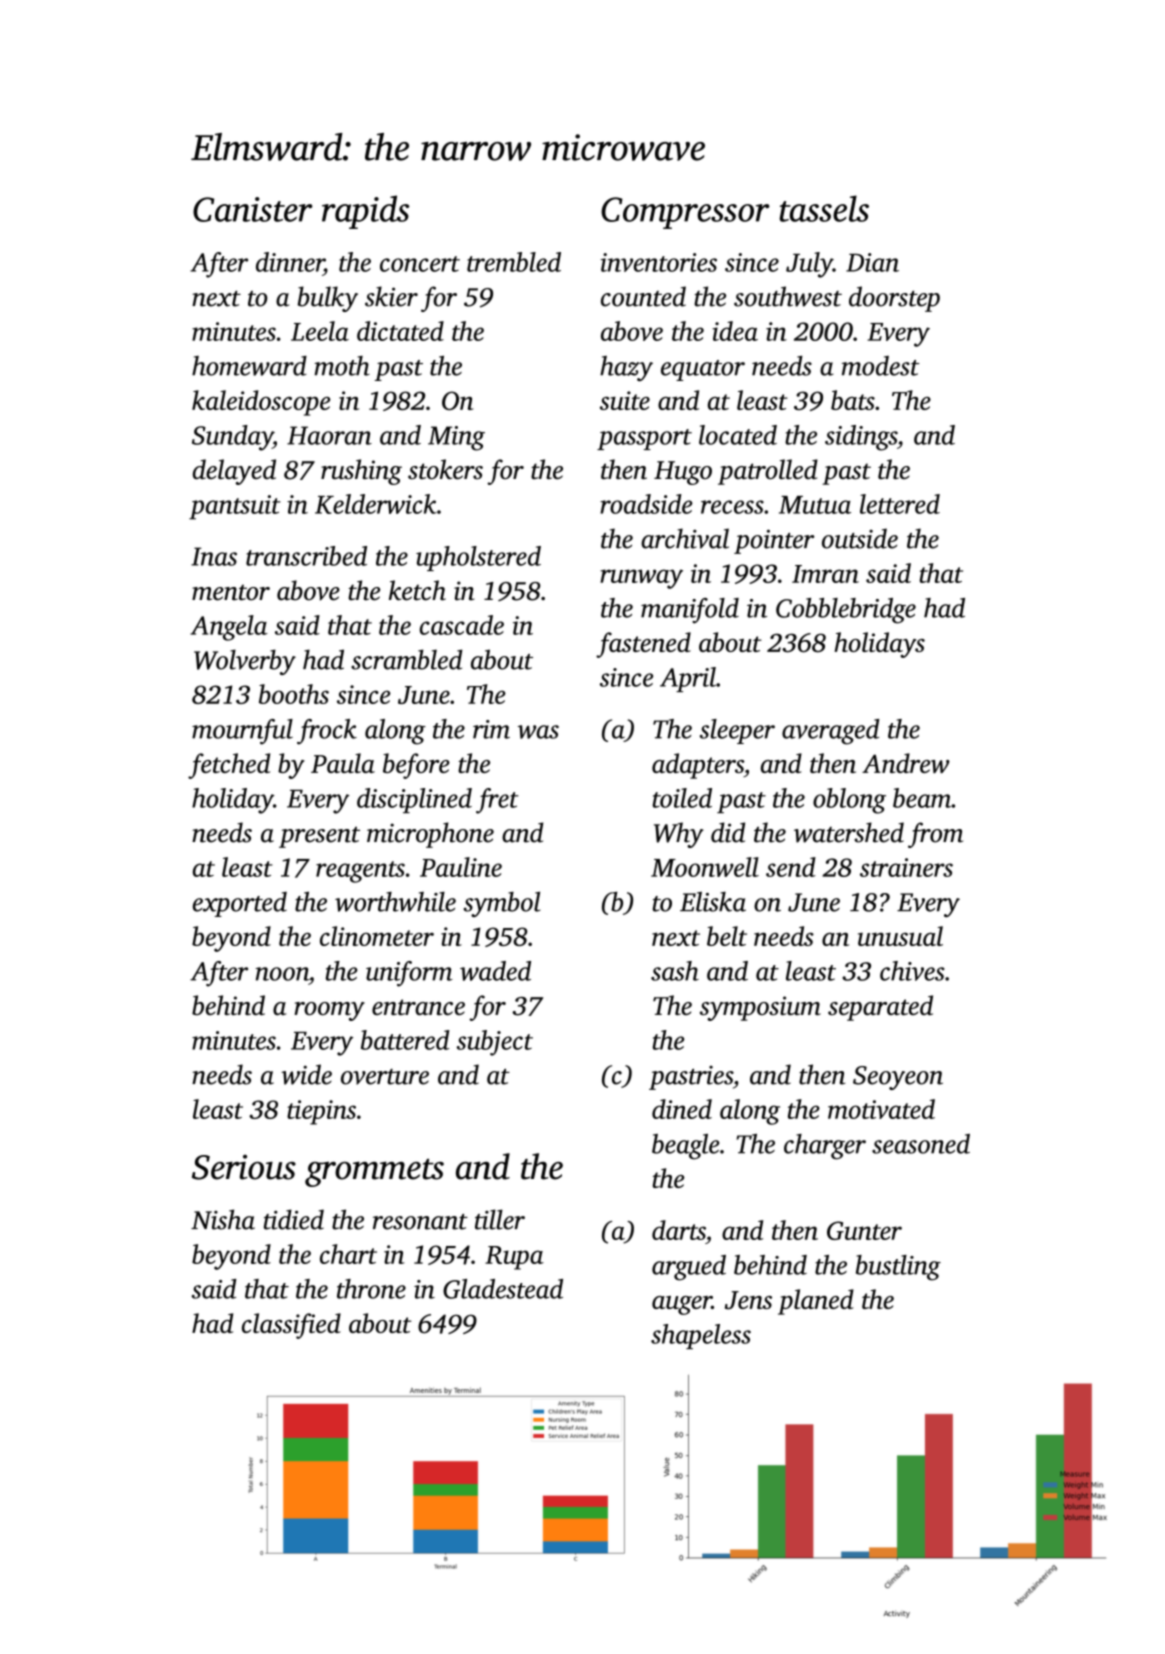 This screenshot has width=1165, height=1654. I want to click on sidings, so click(861, 438).
